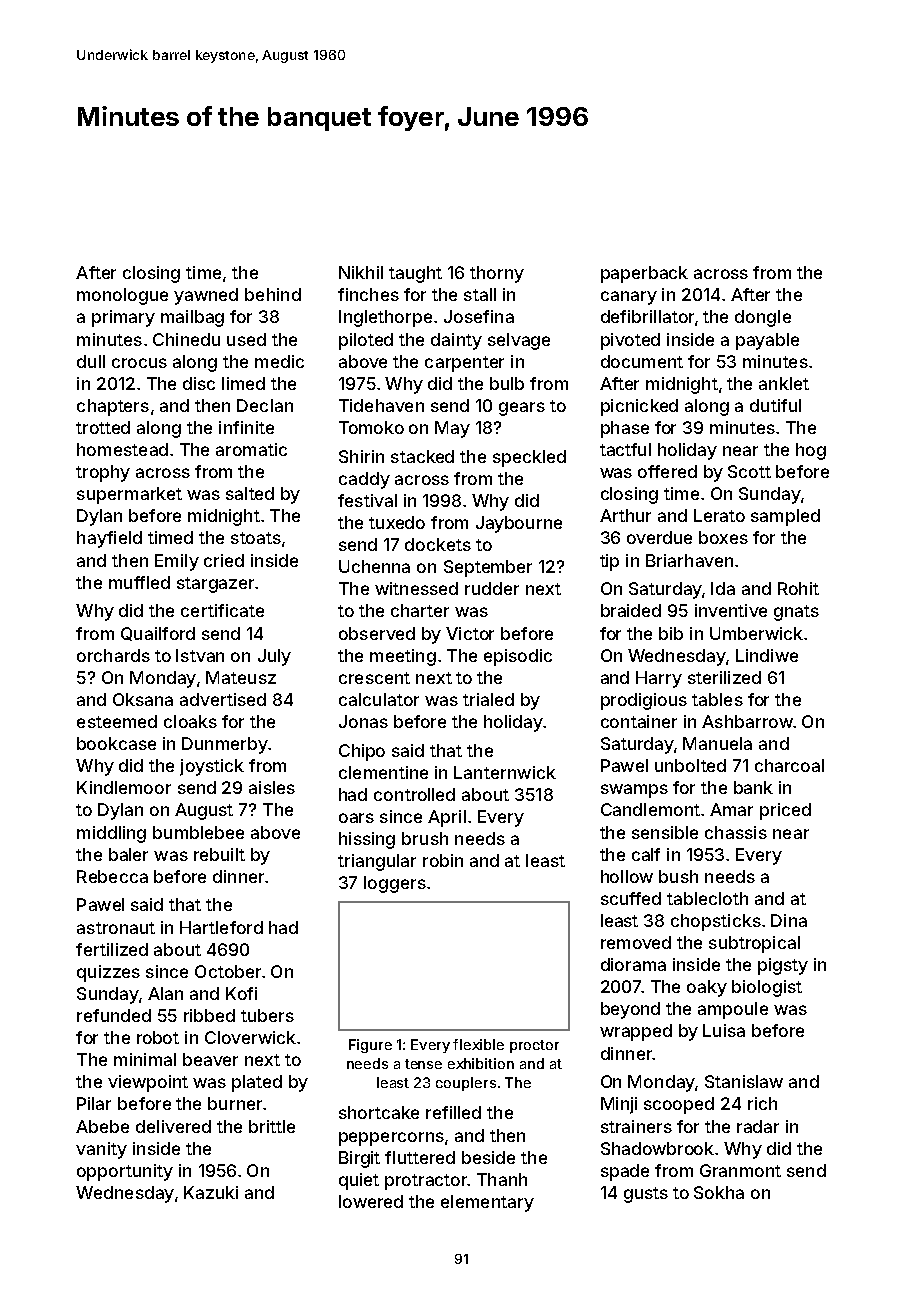 Image resolution: width=908 pixels, height=1316 pixels. What do you see at coordinates (125, 1172) in the page?
I see `opportunity` at bounding box center [125, 1172].
